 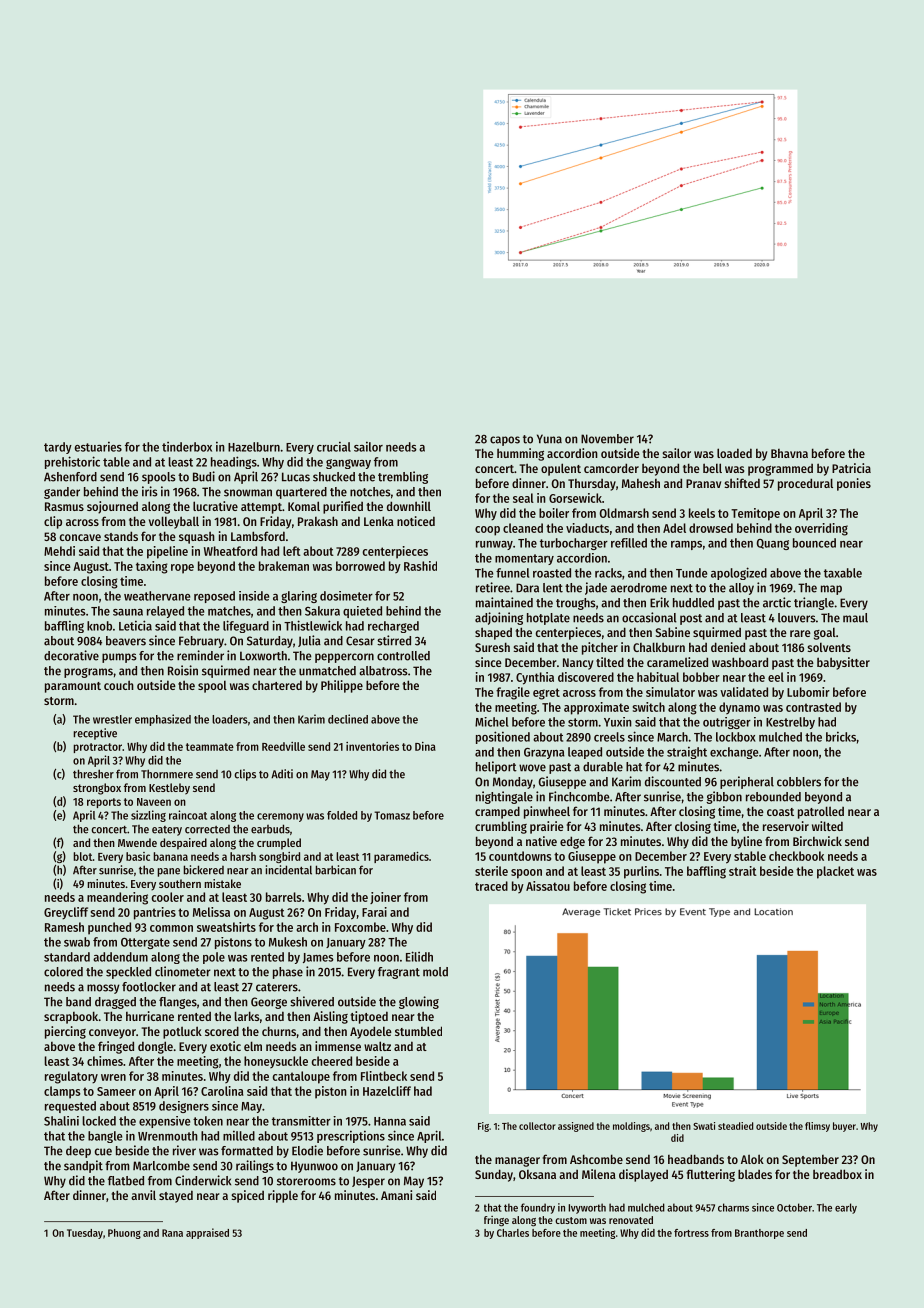 What do you see at coordinates (549, 439) in the document?
I see `Yuna` at bounding box center [549, 439].
